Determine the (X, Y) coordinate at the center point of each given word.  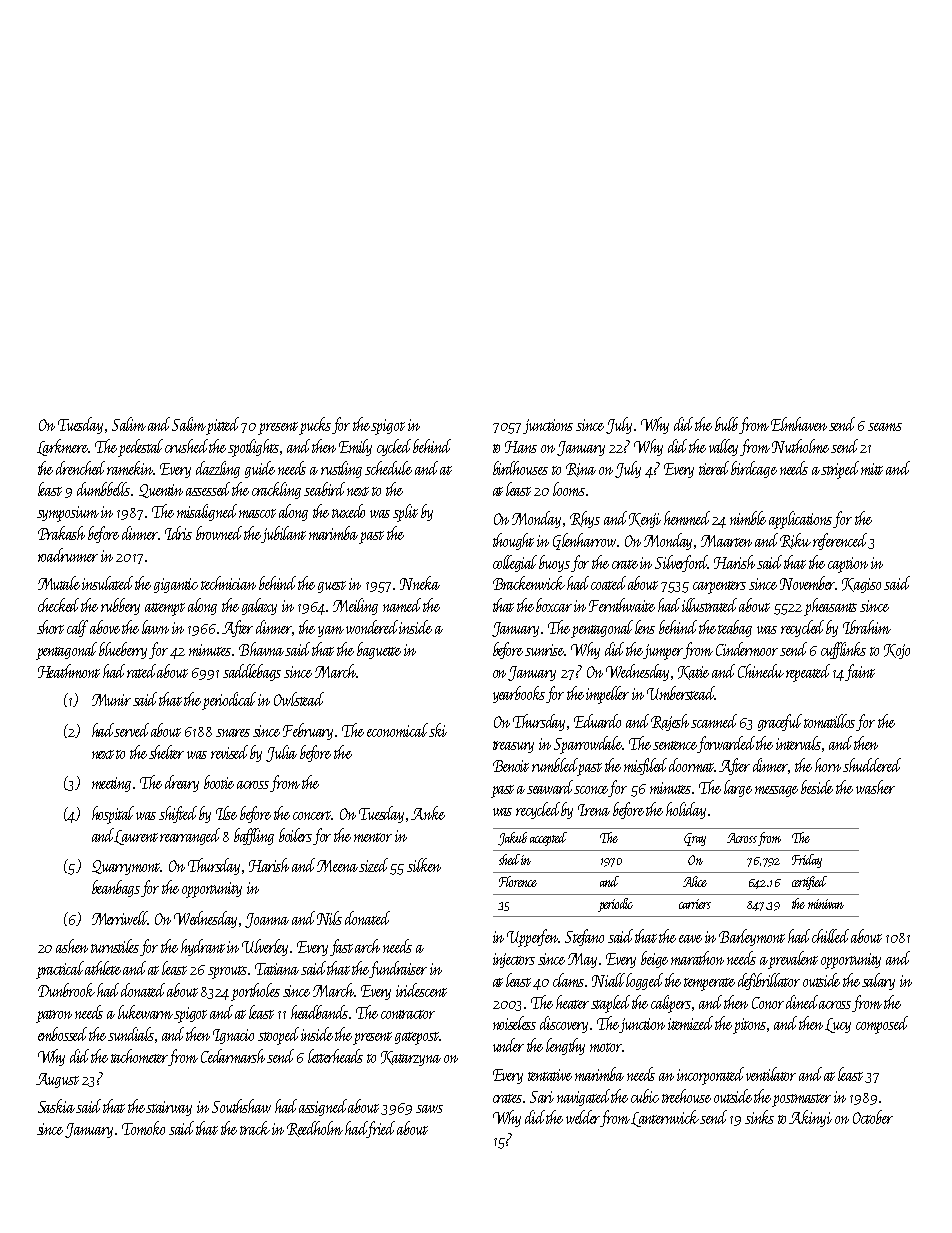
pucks (315, 426)
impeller (607, 695)
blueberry (123, 650)
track (255, 1128)
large (738, 788)
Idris (178, 533)
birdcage (754, 469)
